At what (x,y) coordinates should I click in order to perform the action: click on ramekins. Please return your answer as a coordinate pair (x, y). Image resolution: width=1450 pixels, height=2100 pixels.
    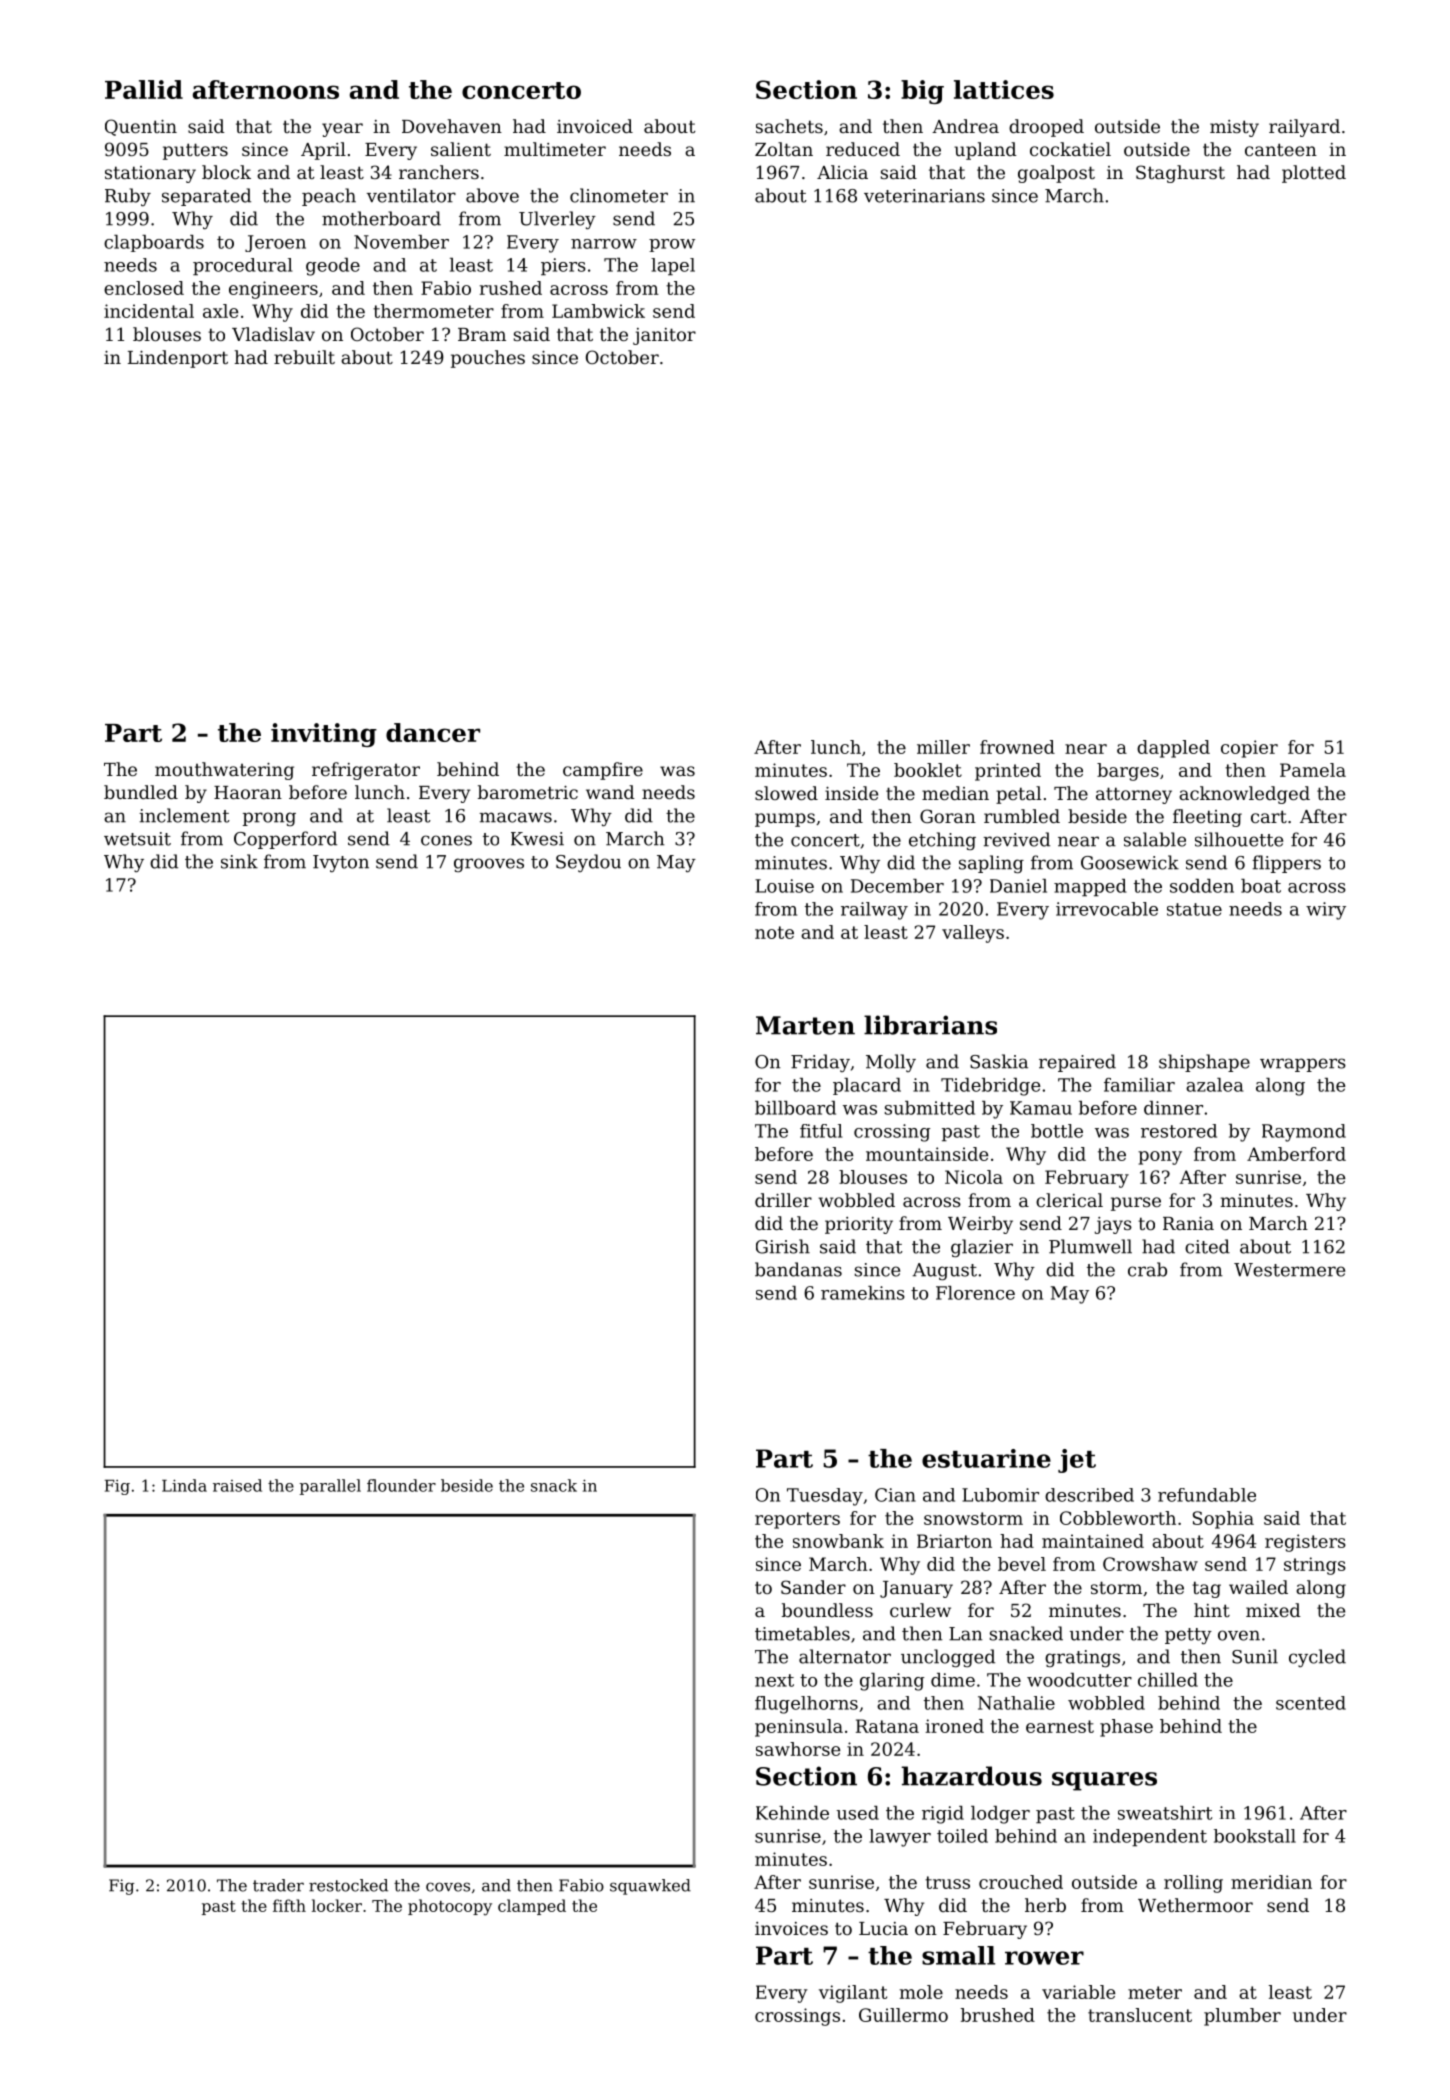
    Looking at the image, I should click on (863, 1293).
